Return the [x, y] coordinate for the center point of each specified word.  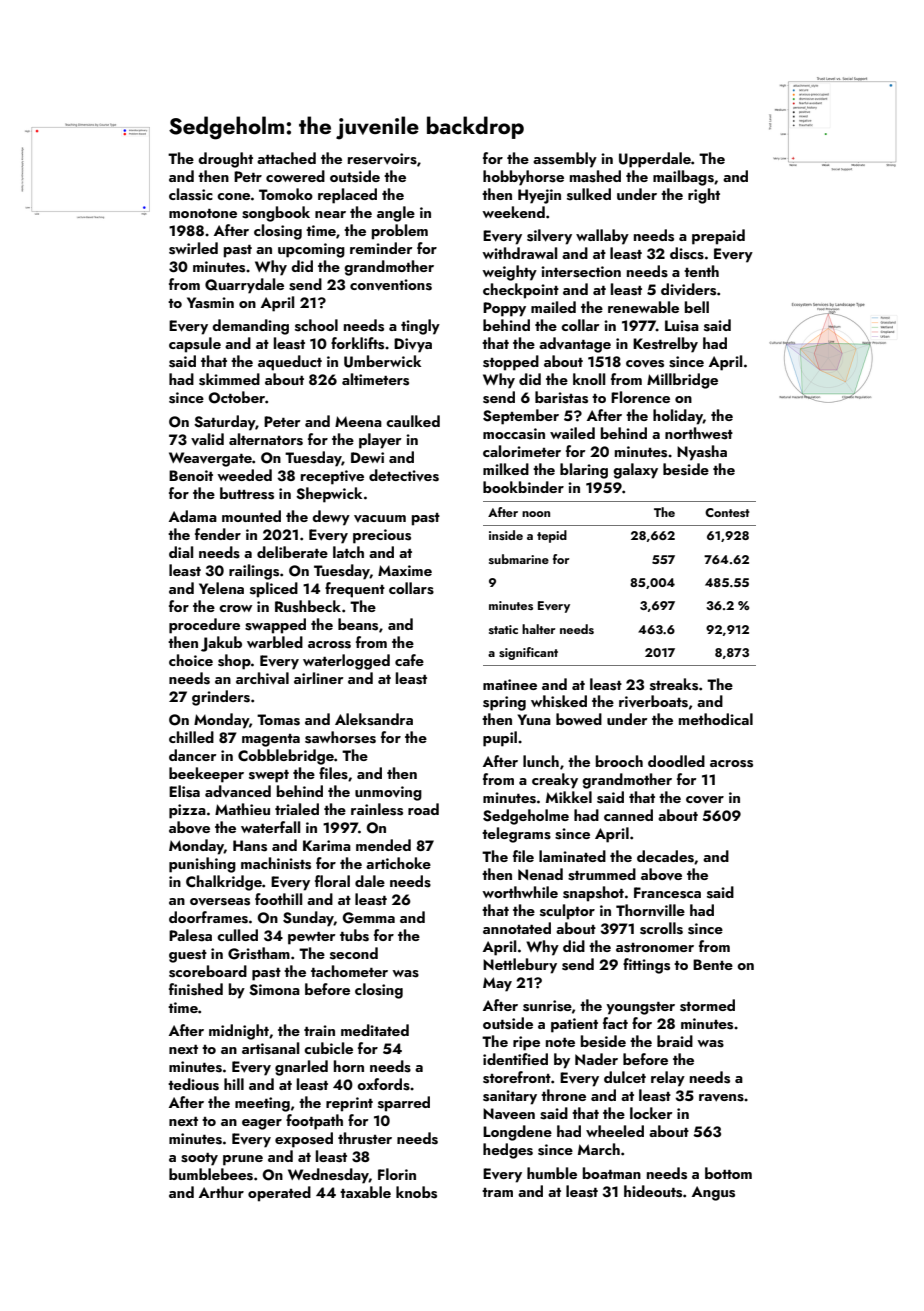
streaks [674, 684]
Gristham [259, 953]
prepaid [718, 237]
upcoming [311, 250]
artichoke [398, 863]
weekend [513, 212]
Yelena [221, 588]
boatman [612, 1173]
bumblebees [211, 1174]
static [503, 629]
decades [665, 856]
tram [497, 1192]
